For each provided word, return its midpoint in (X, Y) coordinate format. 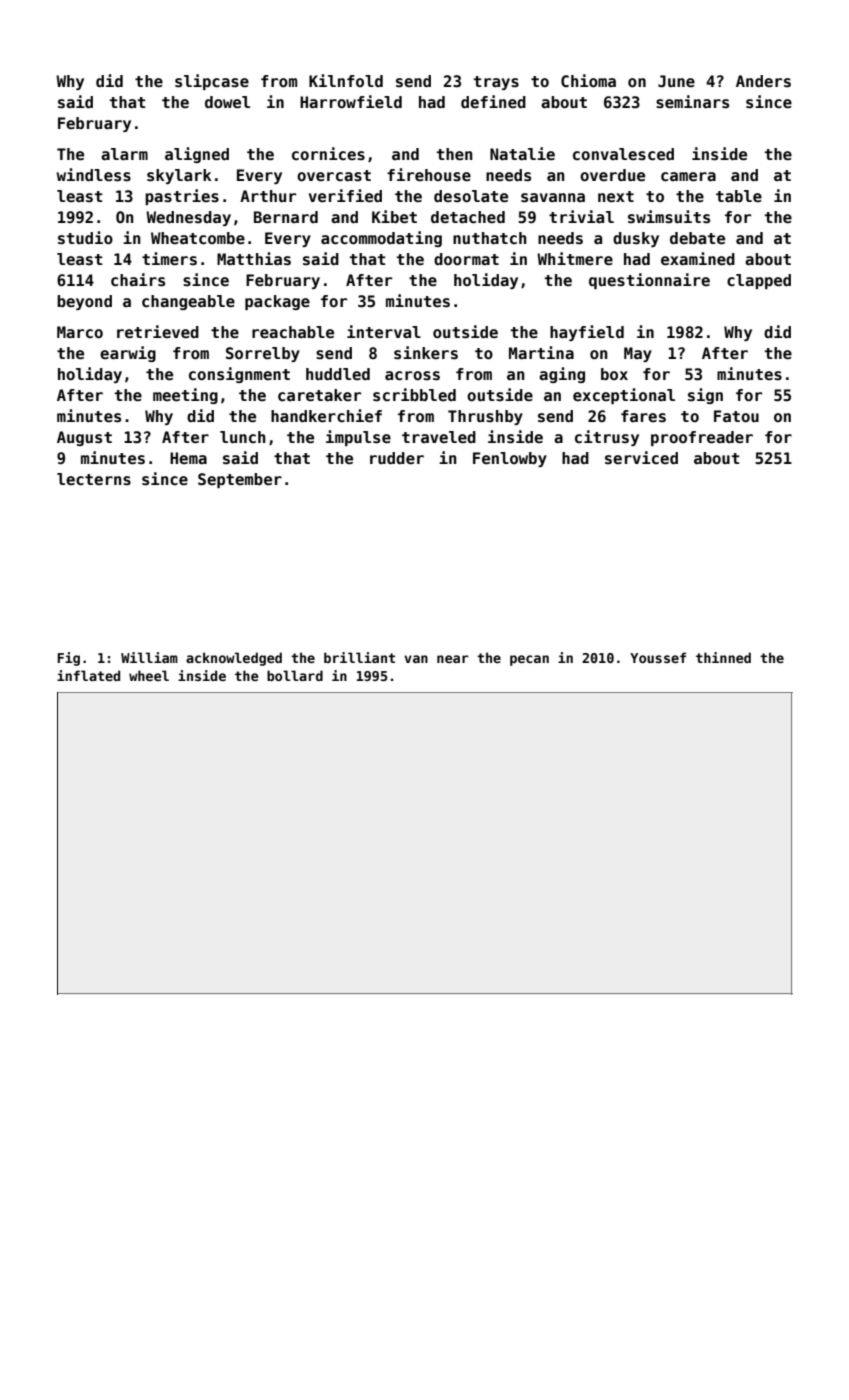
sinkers (426, 353)
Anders (763, 81)
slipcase (212, 82)
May (638, 354)
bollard (295, 675)
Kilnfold (346, 80)
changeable (188, 302)
